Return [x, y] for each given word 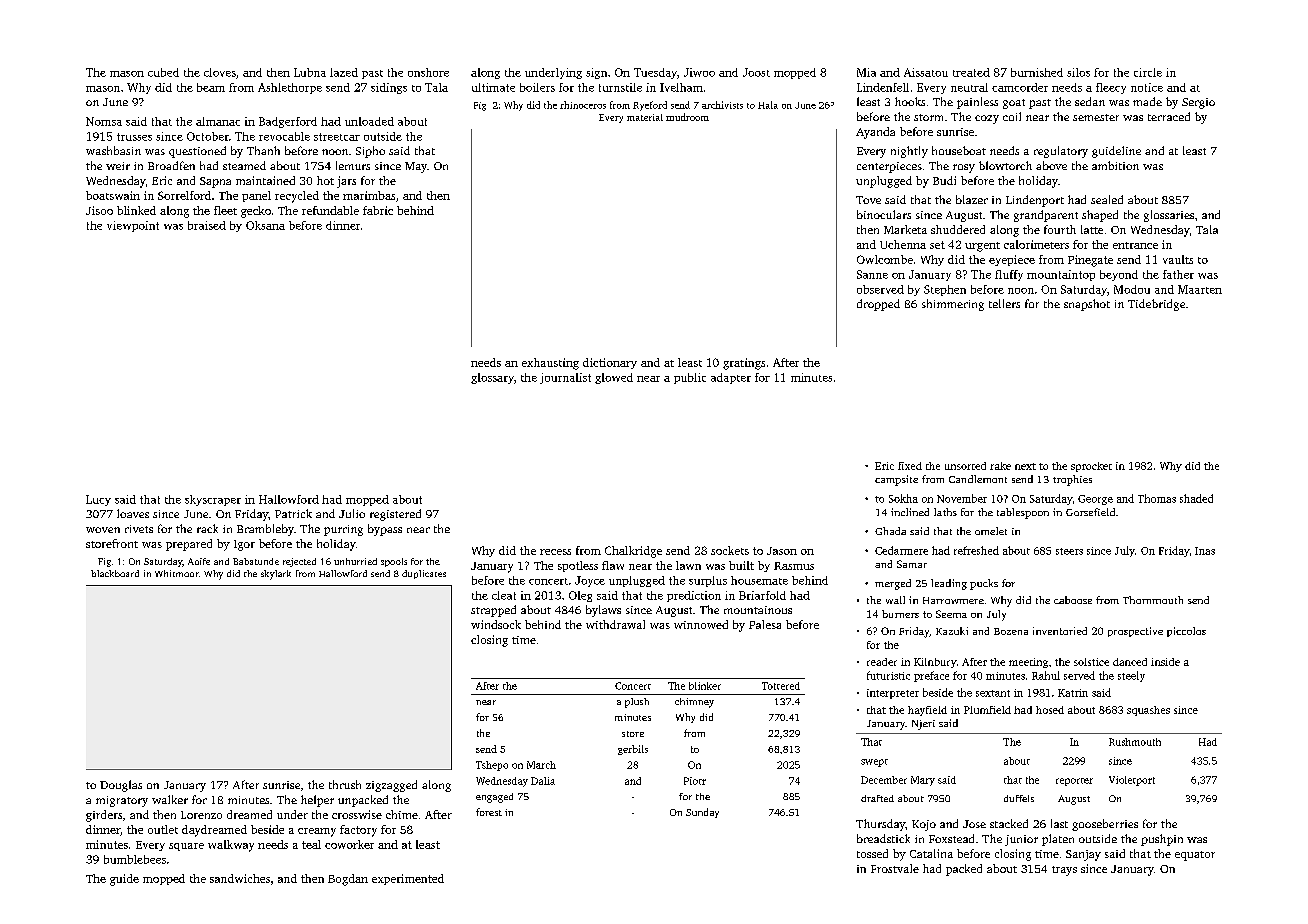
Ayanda [875, 133]
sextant [993, 693]
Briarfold [762, 595]
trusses [134, 137]
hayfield [927, 711]
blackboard [115, 573]
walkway [231, 846]
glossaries [1169, 216]
